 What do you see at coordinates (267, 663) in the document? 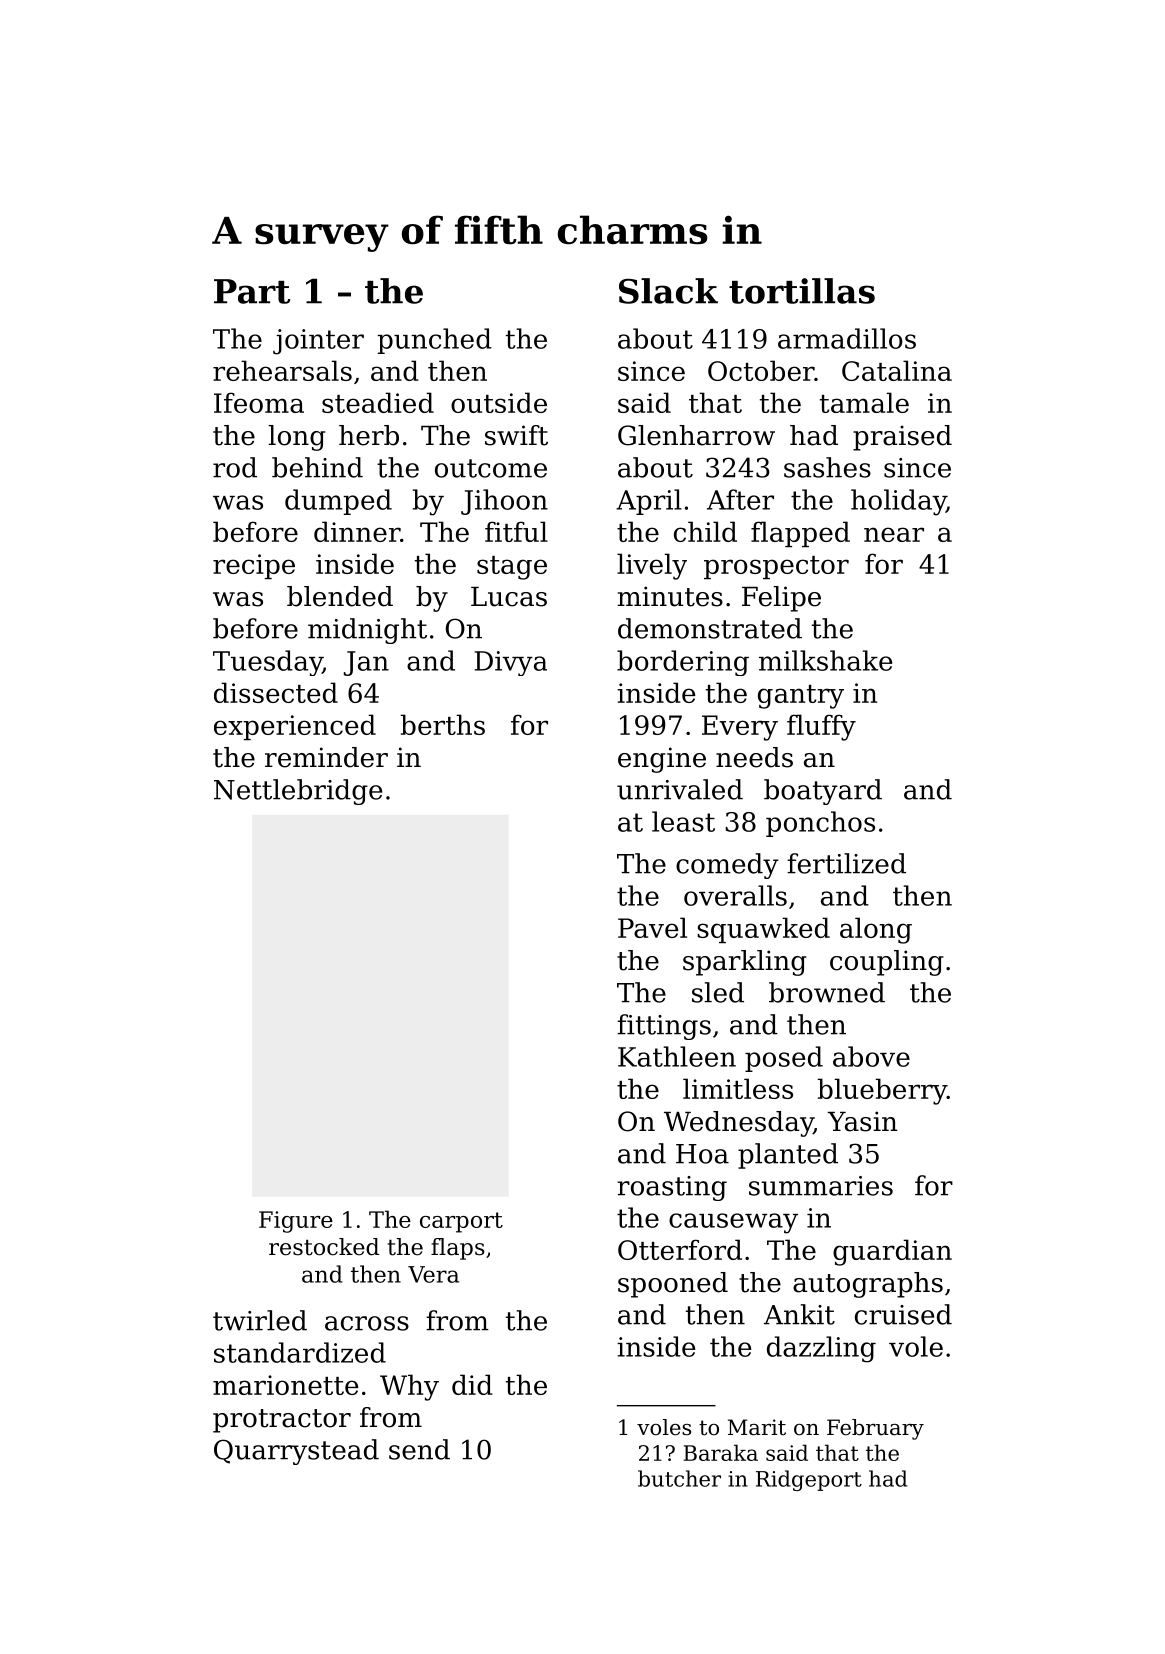
I see `Tuesday` at bounding box center [267, 663].
